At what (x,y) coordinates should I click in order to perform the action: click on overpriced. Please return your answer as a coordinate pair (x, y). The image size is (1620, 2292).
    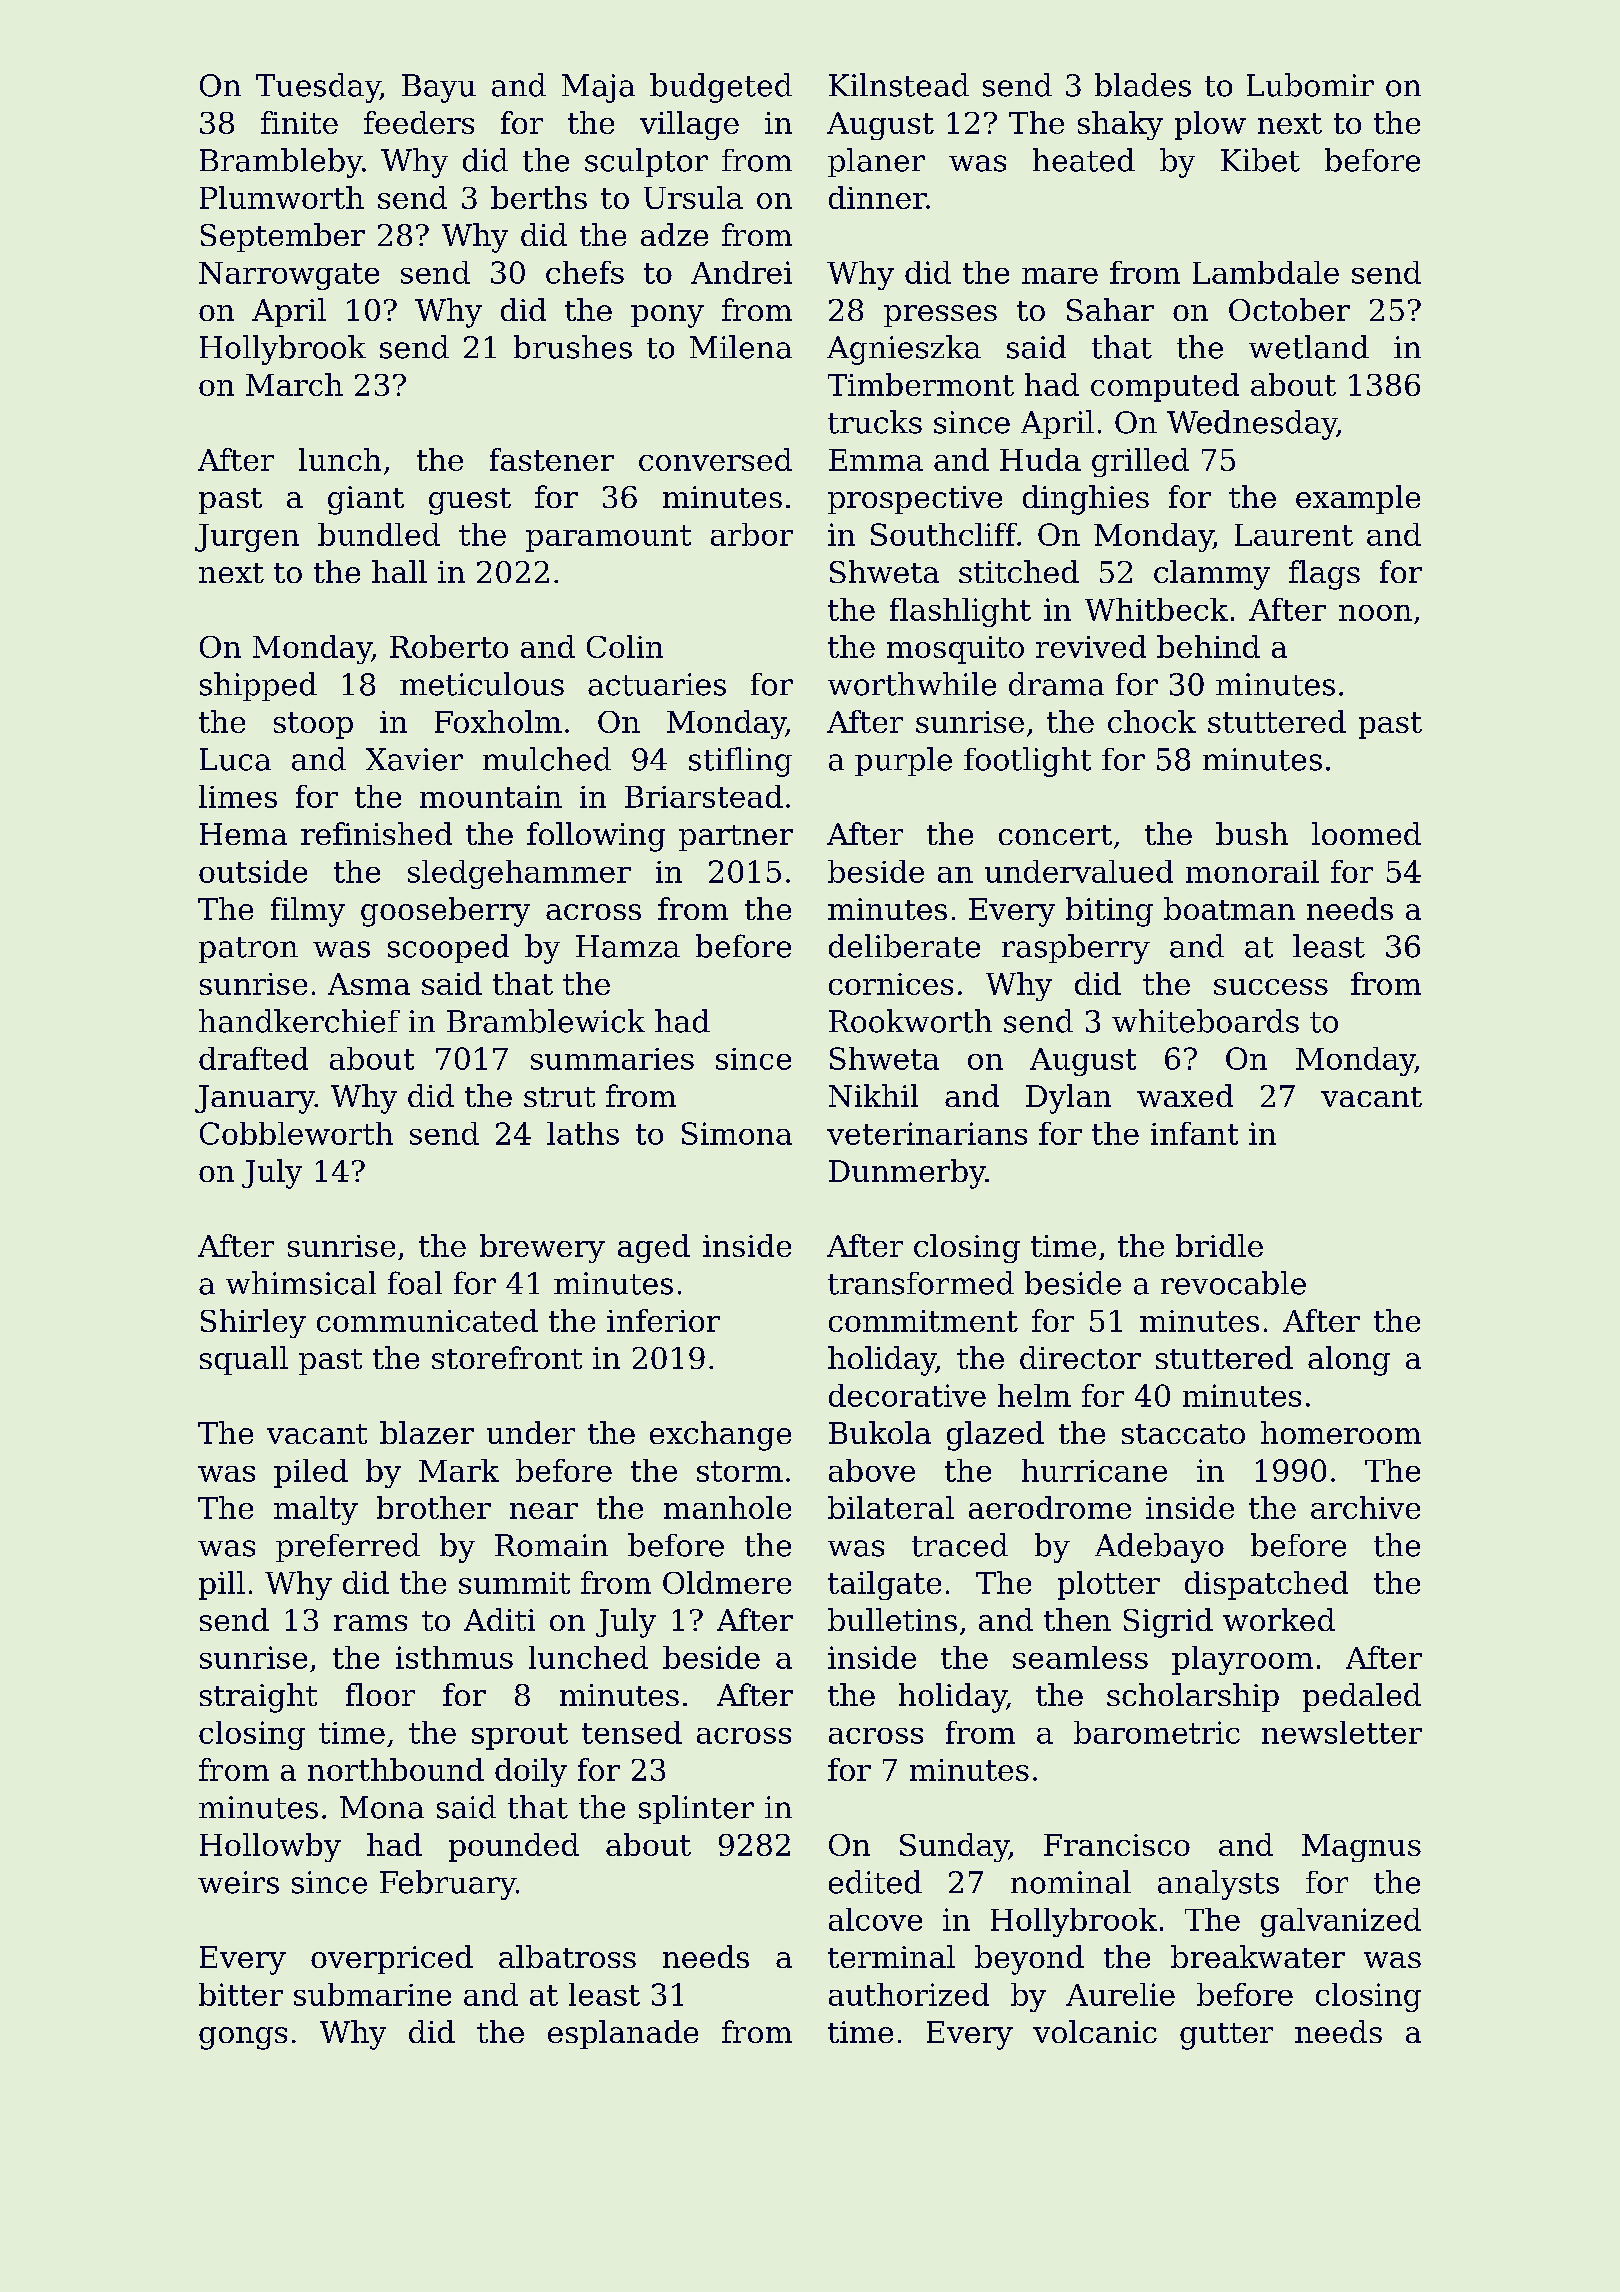
    Looking at the image, I should click on (392, 1959).
